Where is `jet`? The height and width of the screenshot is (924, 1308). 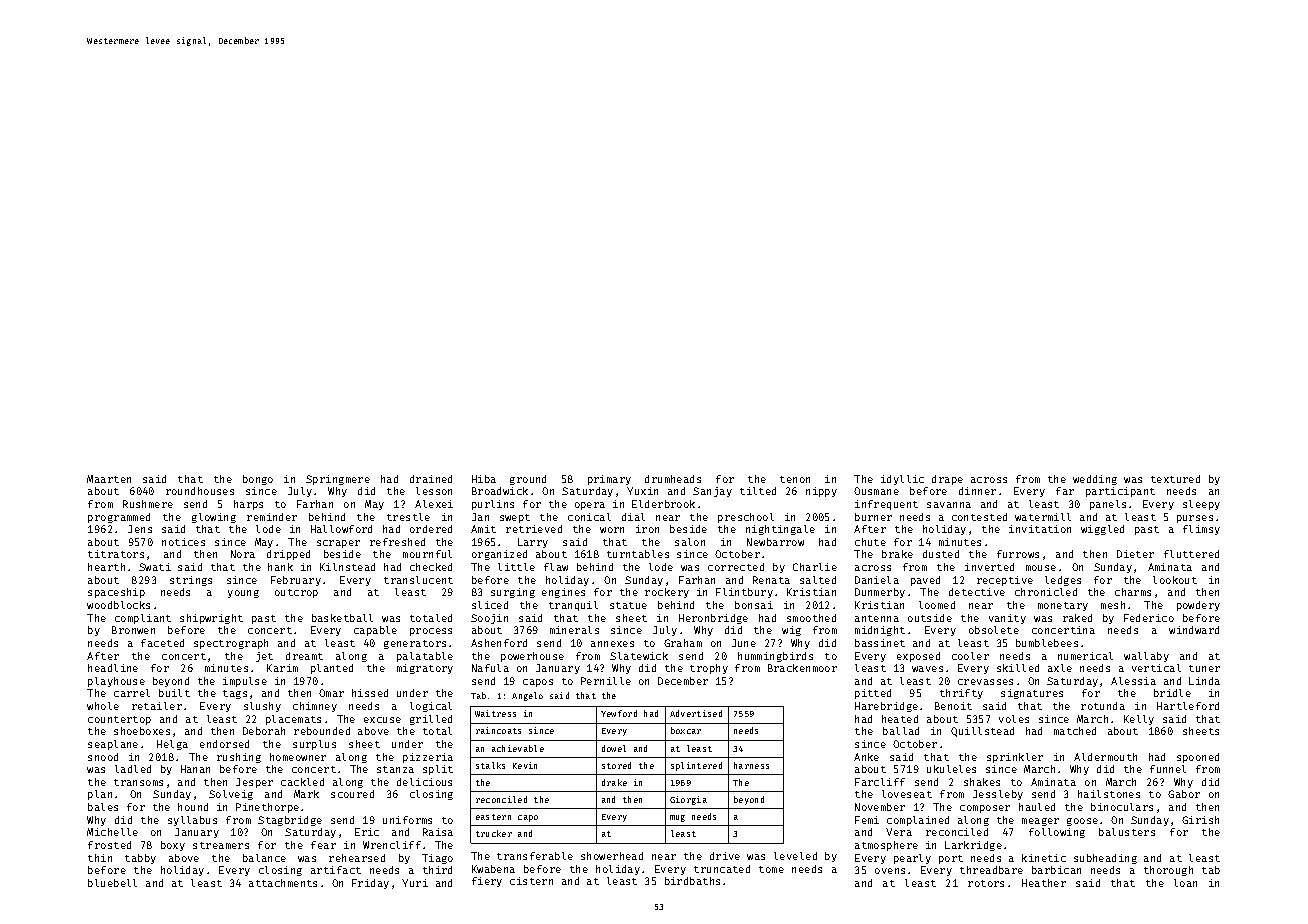
jet is located at coordinates (264, 657).
